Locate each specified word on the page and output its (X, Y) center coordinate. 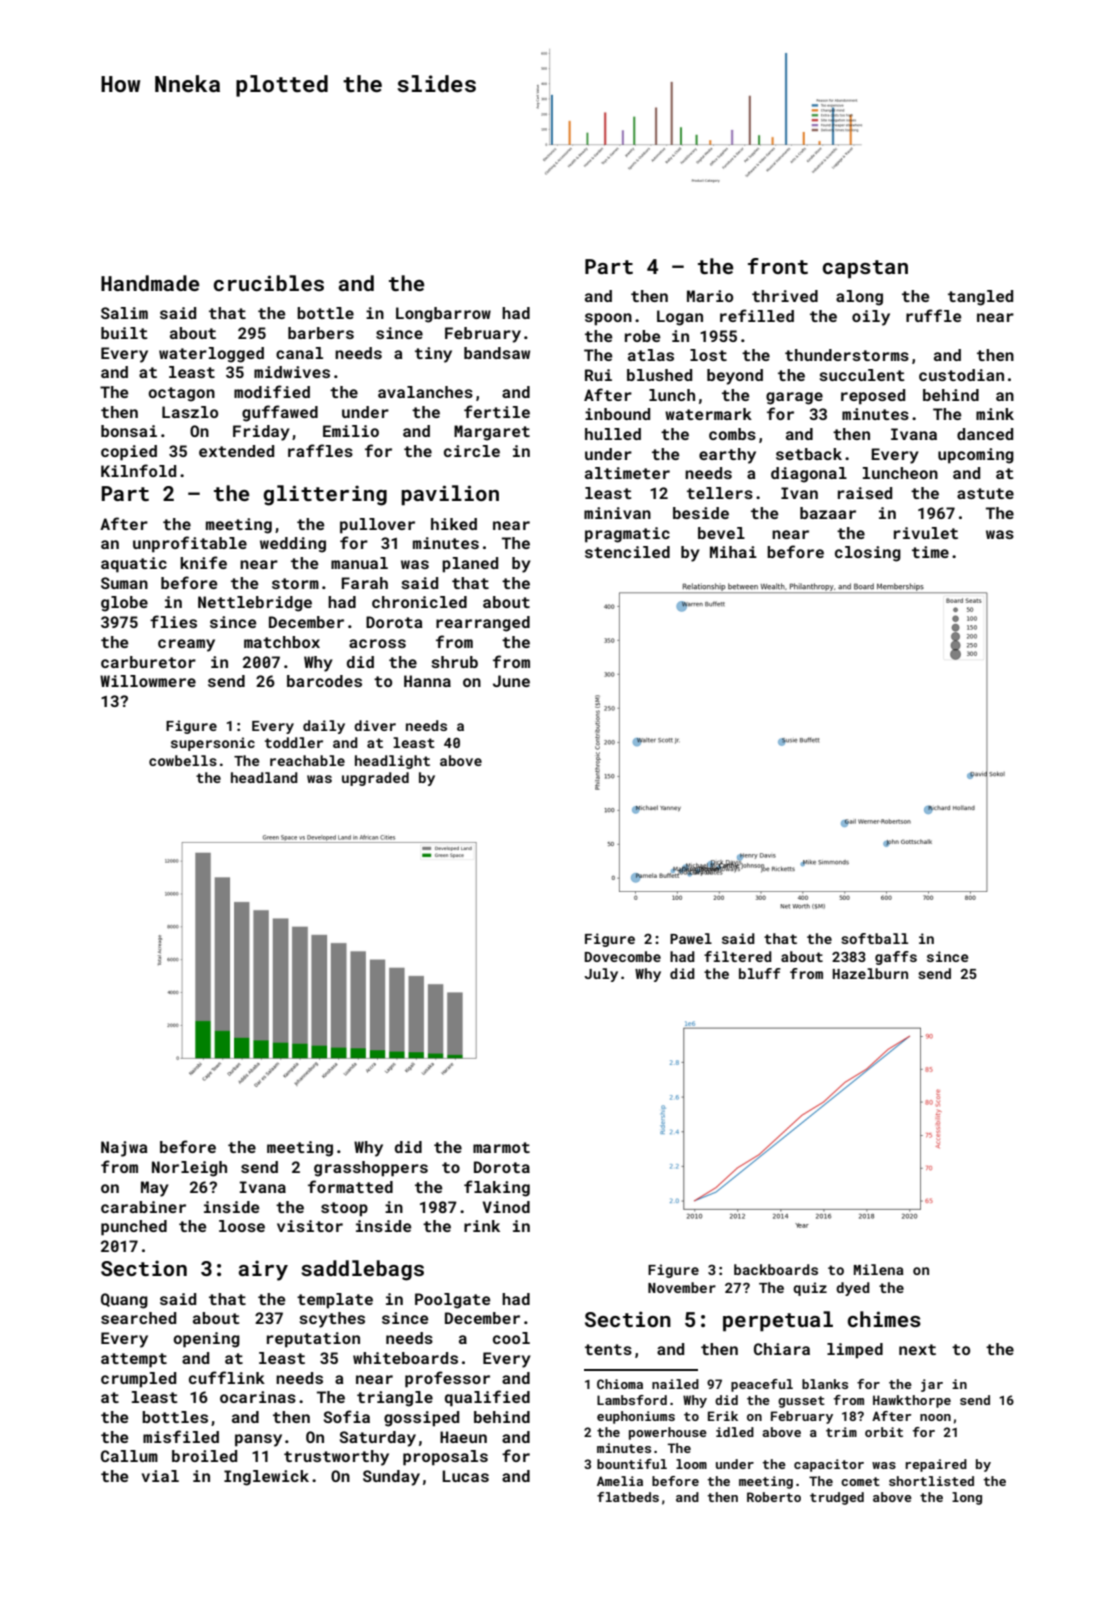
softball (874, 938)
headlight (392, 762)
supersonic (213, 744)
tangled (980, 298)
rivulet (926, 533)
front (778, 266)
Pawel (691, 938)
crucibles (269, 283)
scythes (332, 1320)
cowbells (183, 760)
